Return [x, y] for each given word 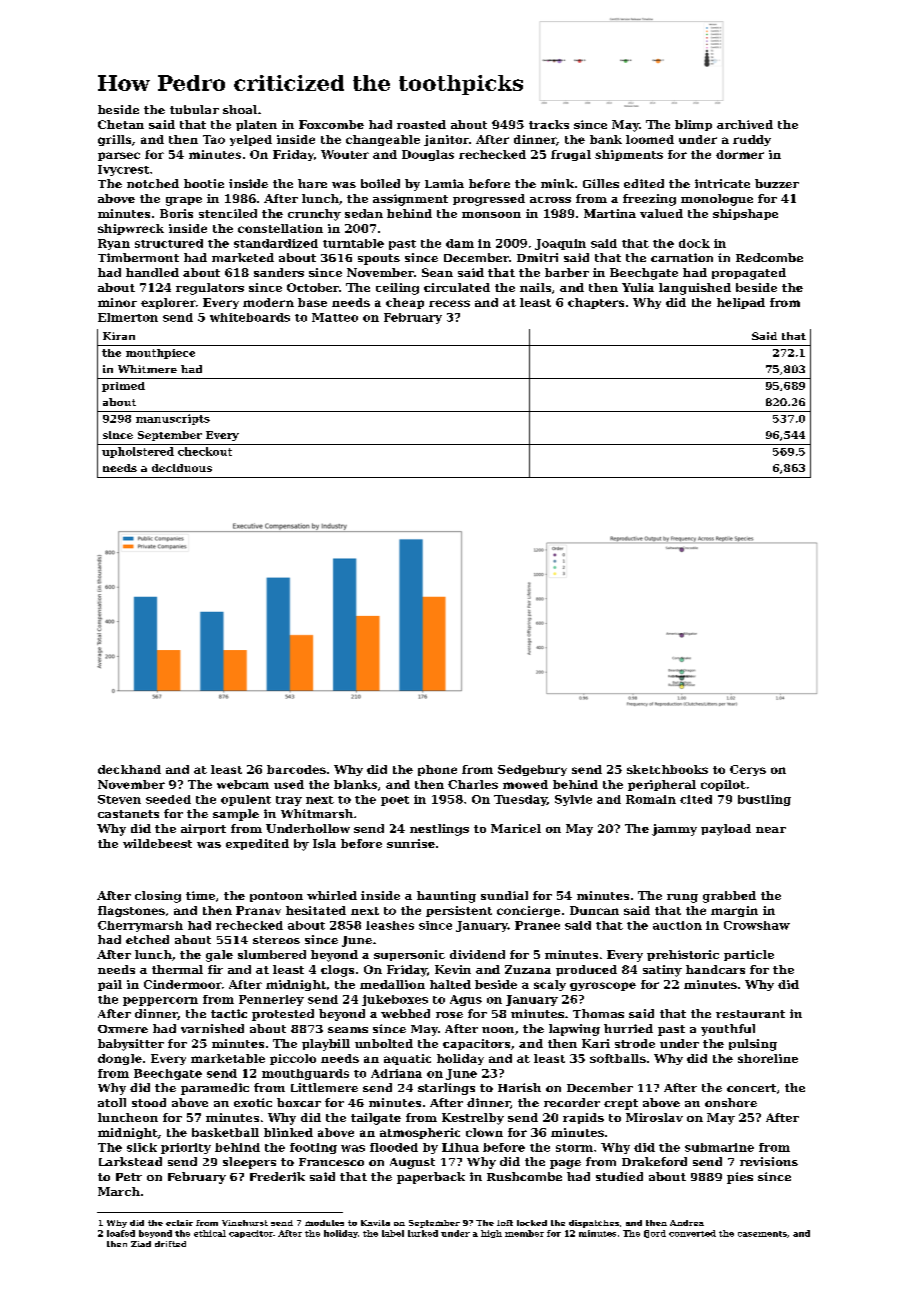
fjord [655, 1234]
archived [745, 124]
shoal [240, 109]
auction [677, 925]
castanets [128, 814]
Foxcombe [331, 124]
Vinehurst [245, 1223]
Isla [324, 843]
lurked [423, 1233]
